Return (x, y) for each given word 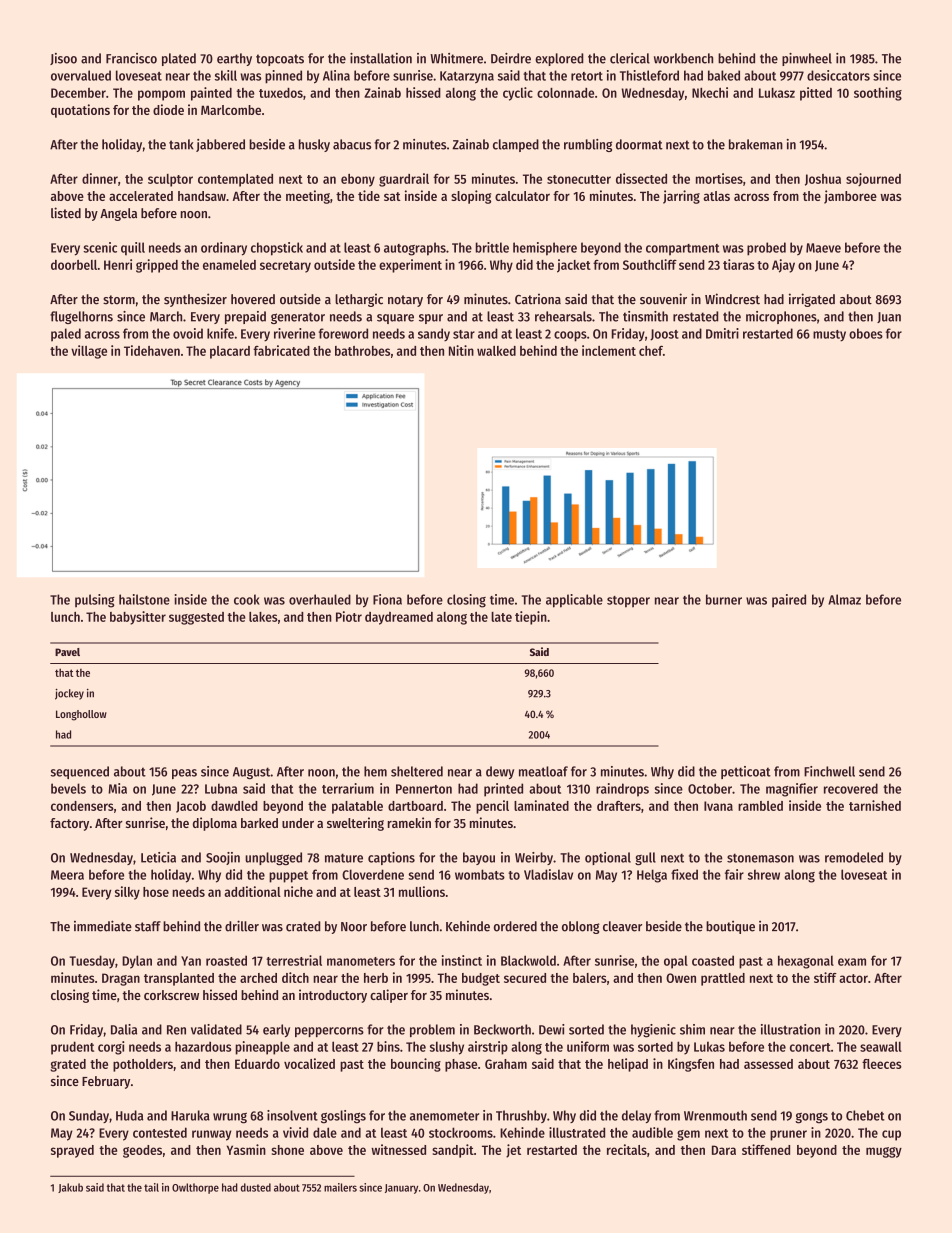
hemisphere (545, 249)
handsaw (202, 196)
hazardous (203, 1046)
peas (184, 774)
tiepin (531, 618)
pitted (816, 94)
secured (525, 978)
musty (829, 336)
